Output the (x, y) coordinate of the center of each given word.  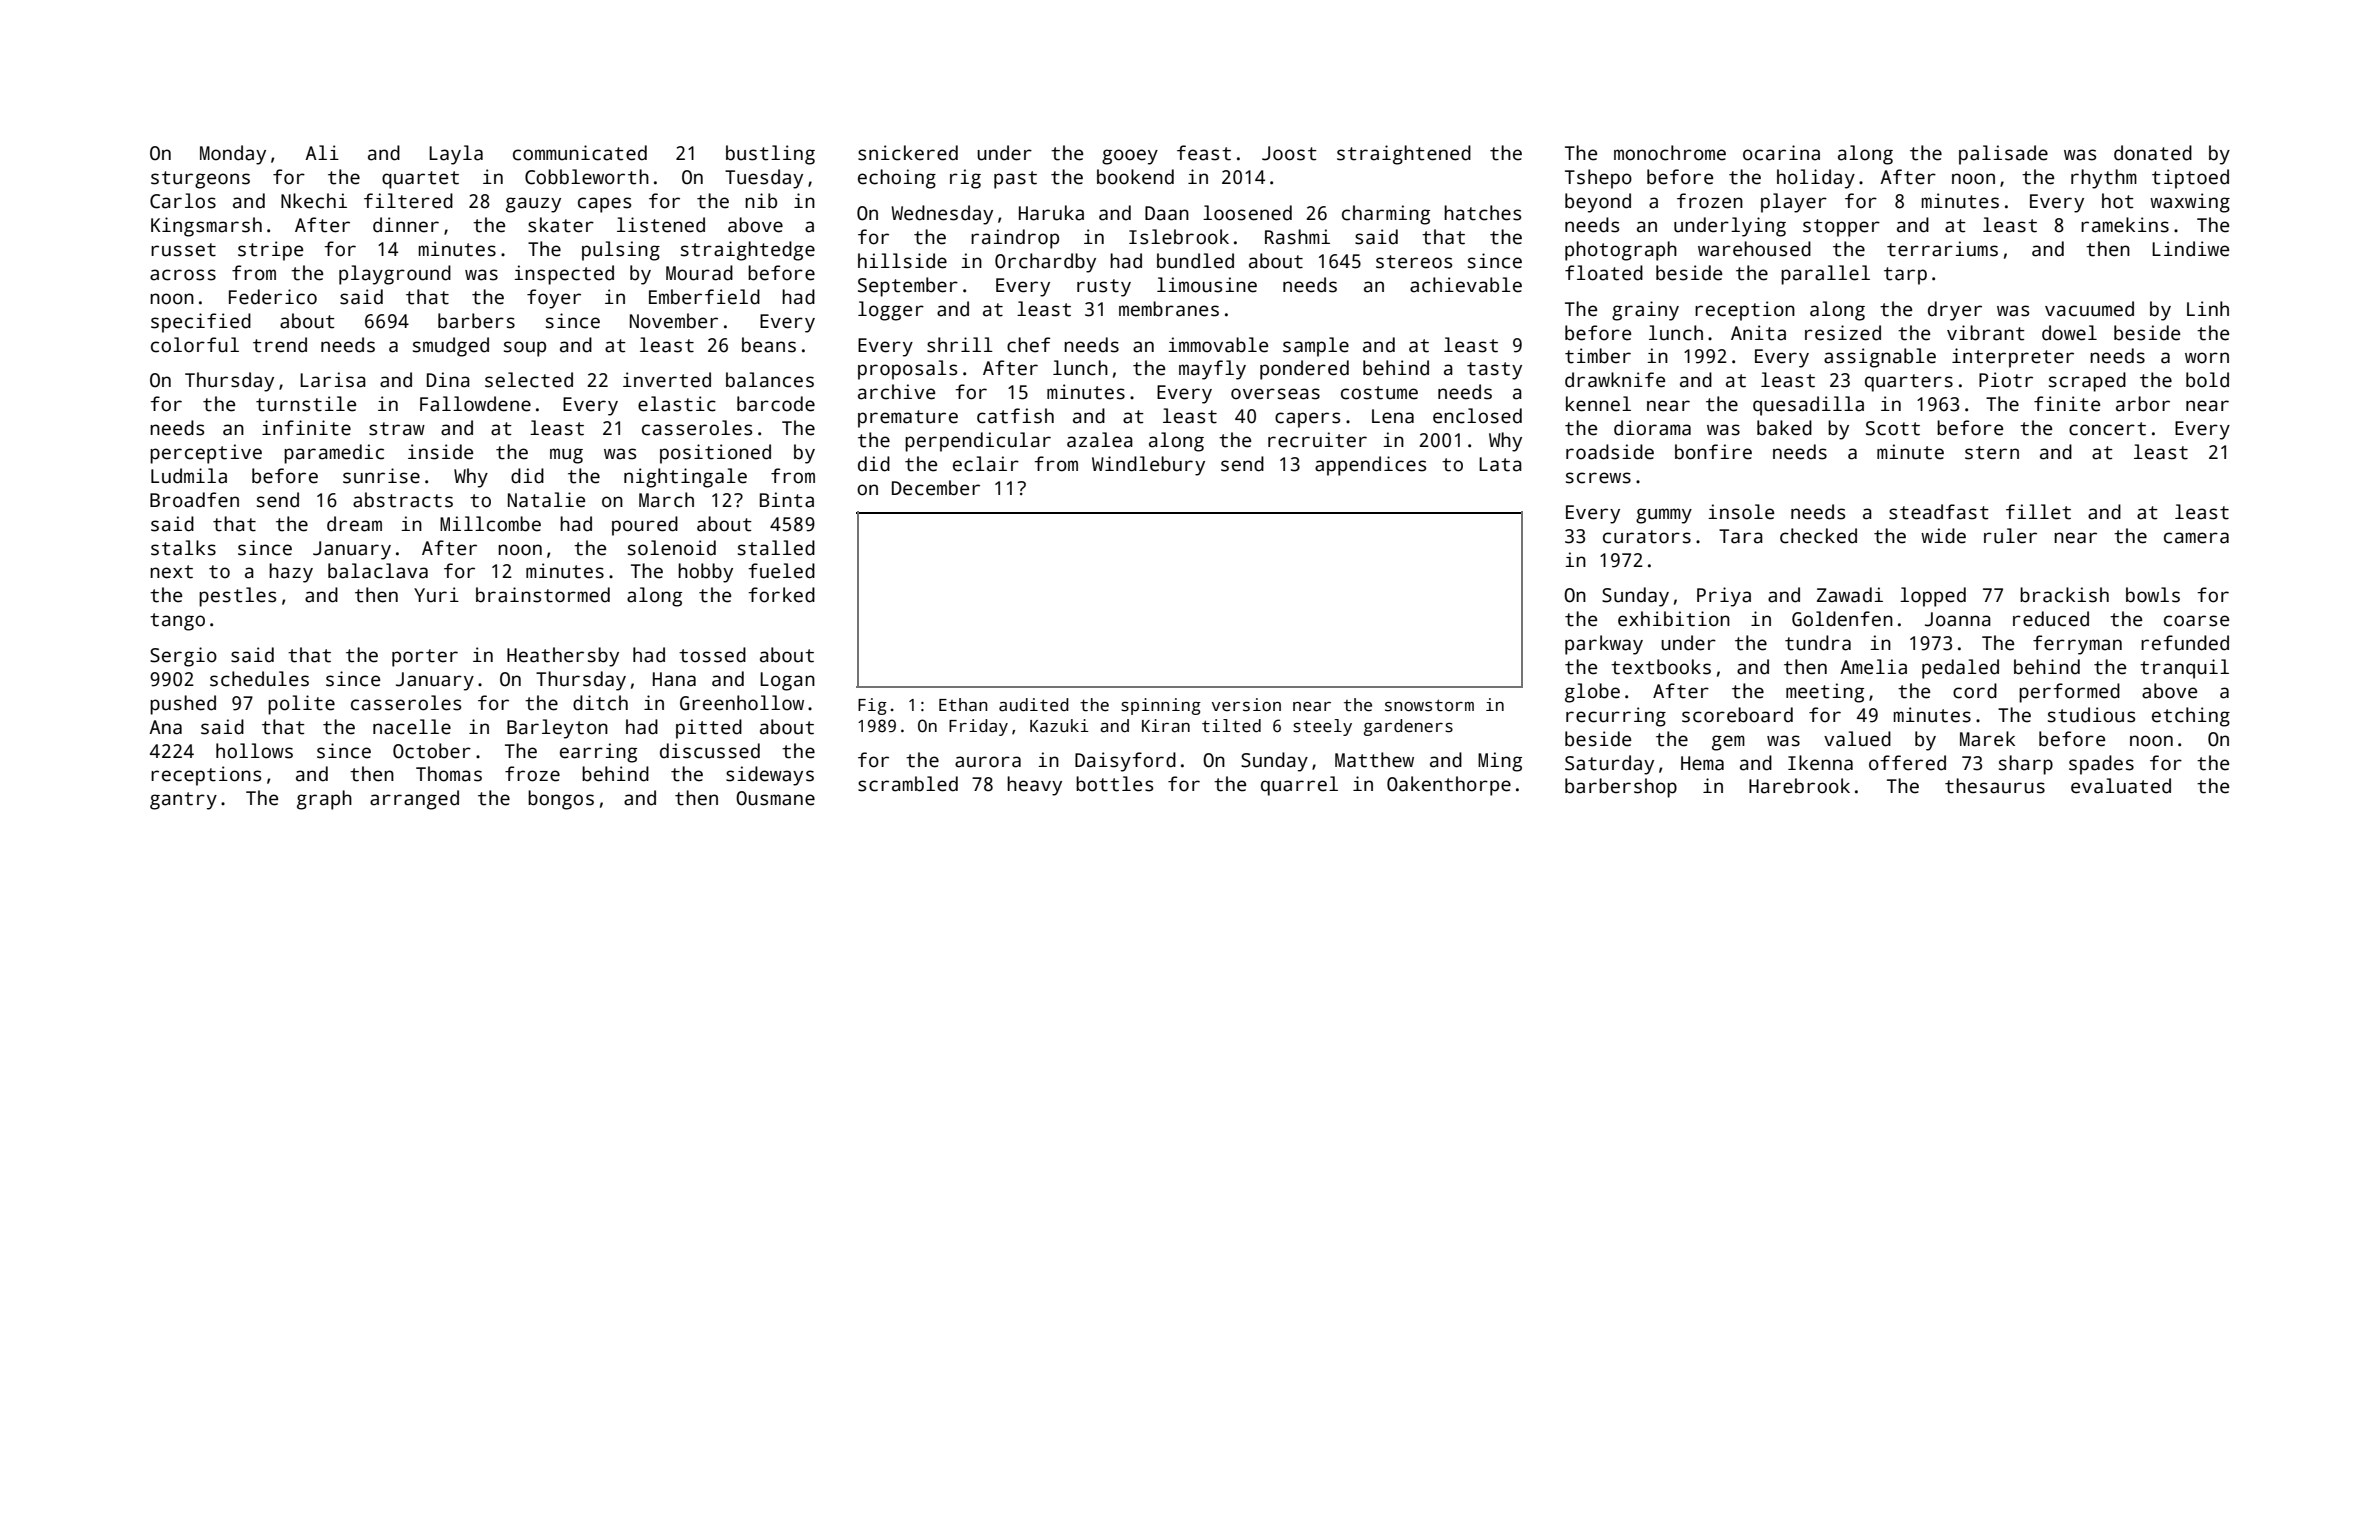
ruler (2010, 536)
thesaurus (1995, 786)
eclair (986, 464)
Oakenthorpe (1449, 786)
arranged (414, 800)
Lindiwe (2190, 249)
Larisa (333, 380)
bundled (1195, 261)
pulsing (621, 251)
